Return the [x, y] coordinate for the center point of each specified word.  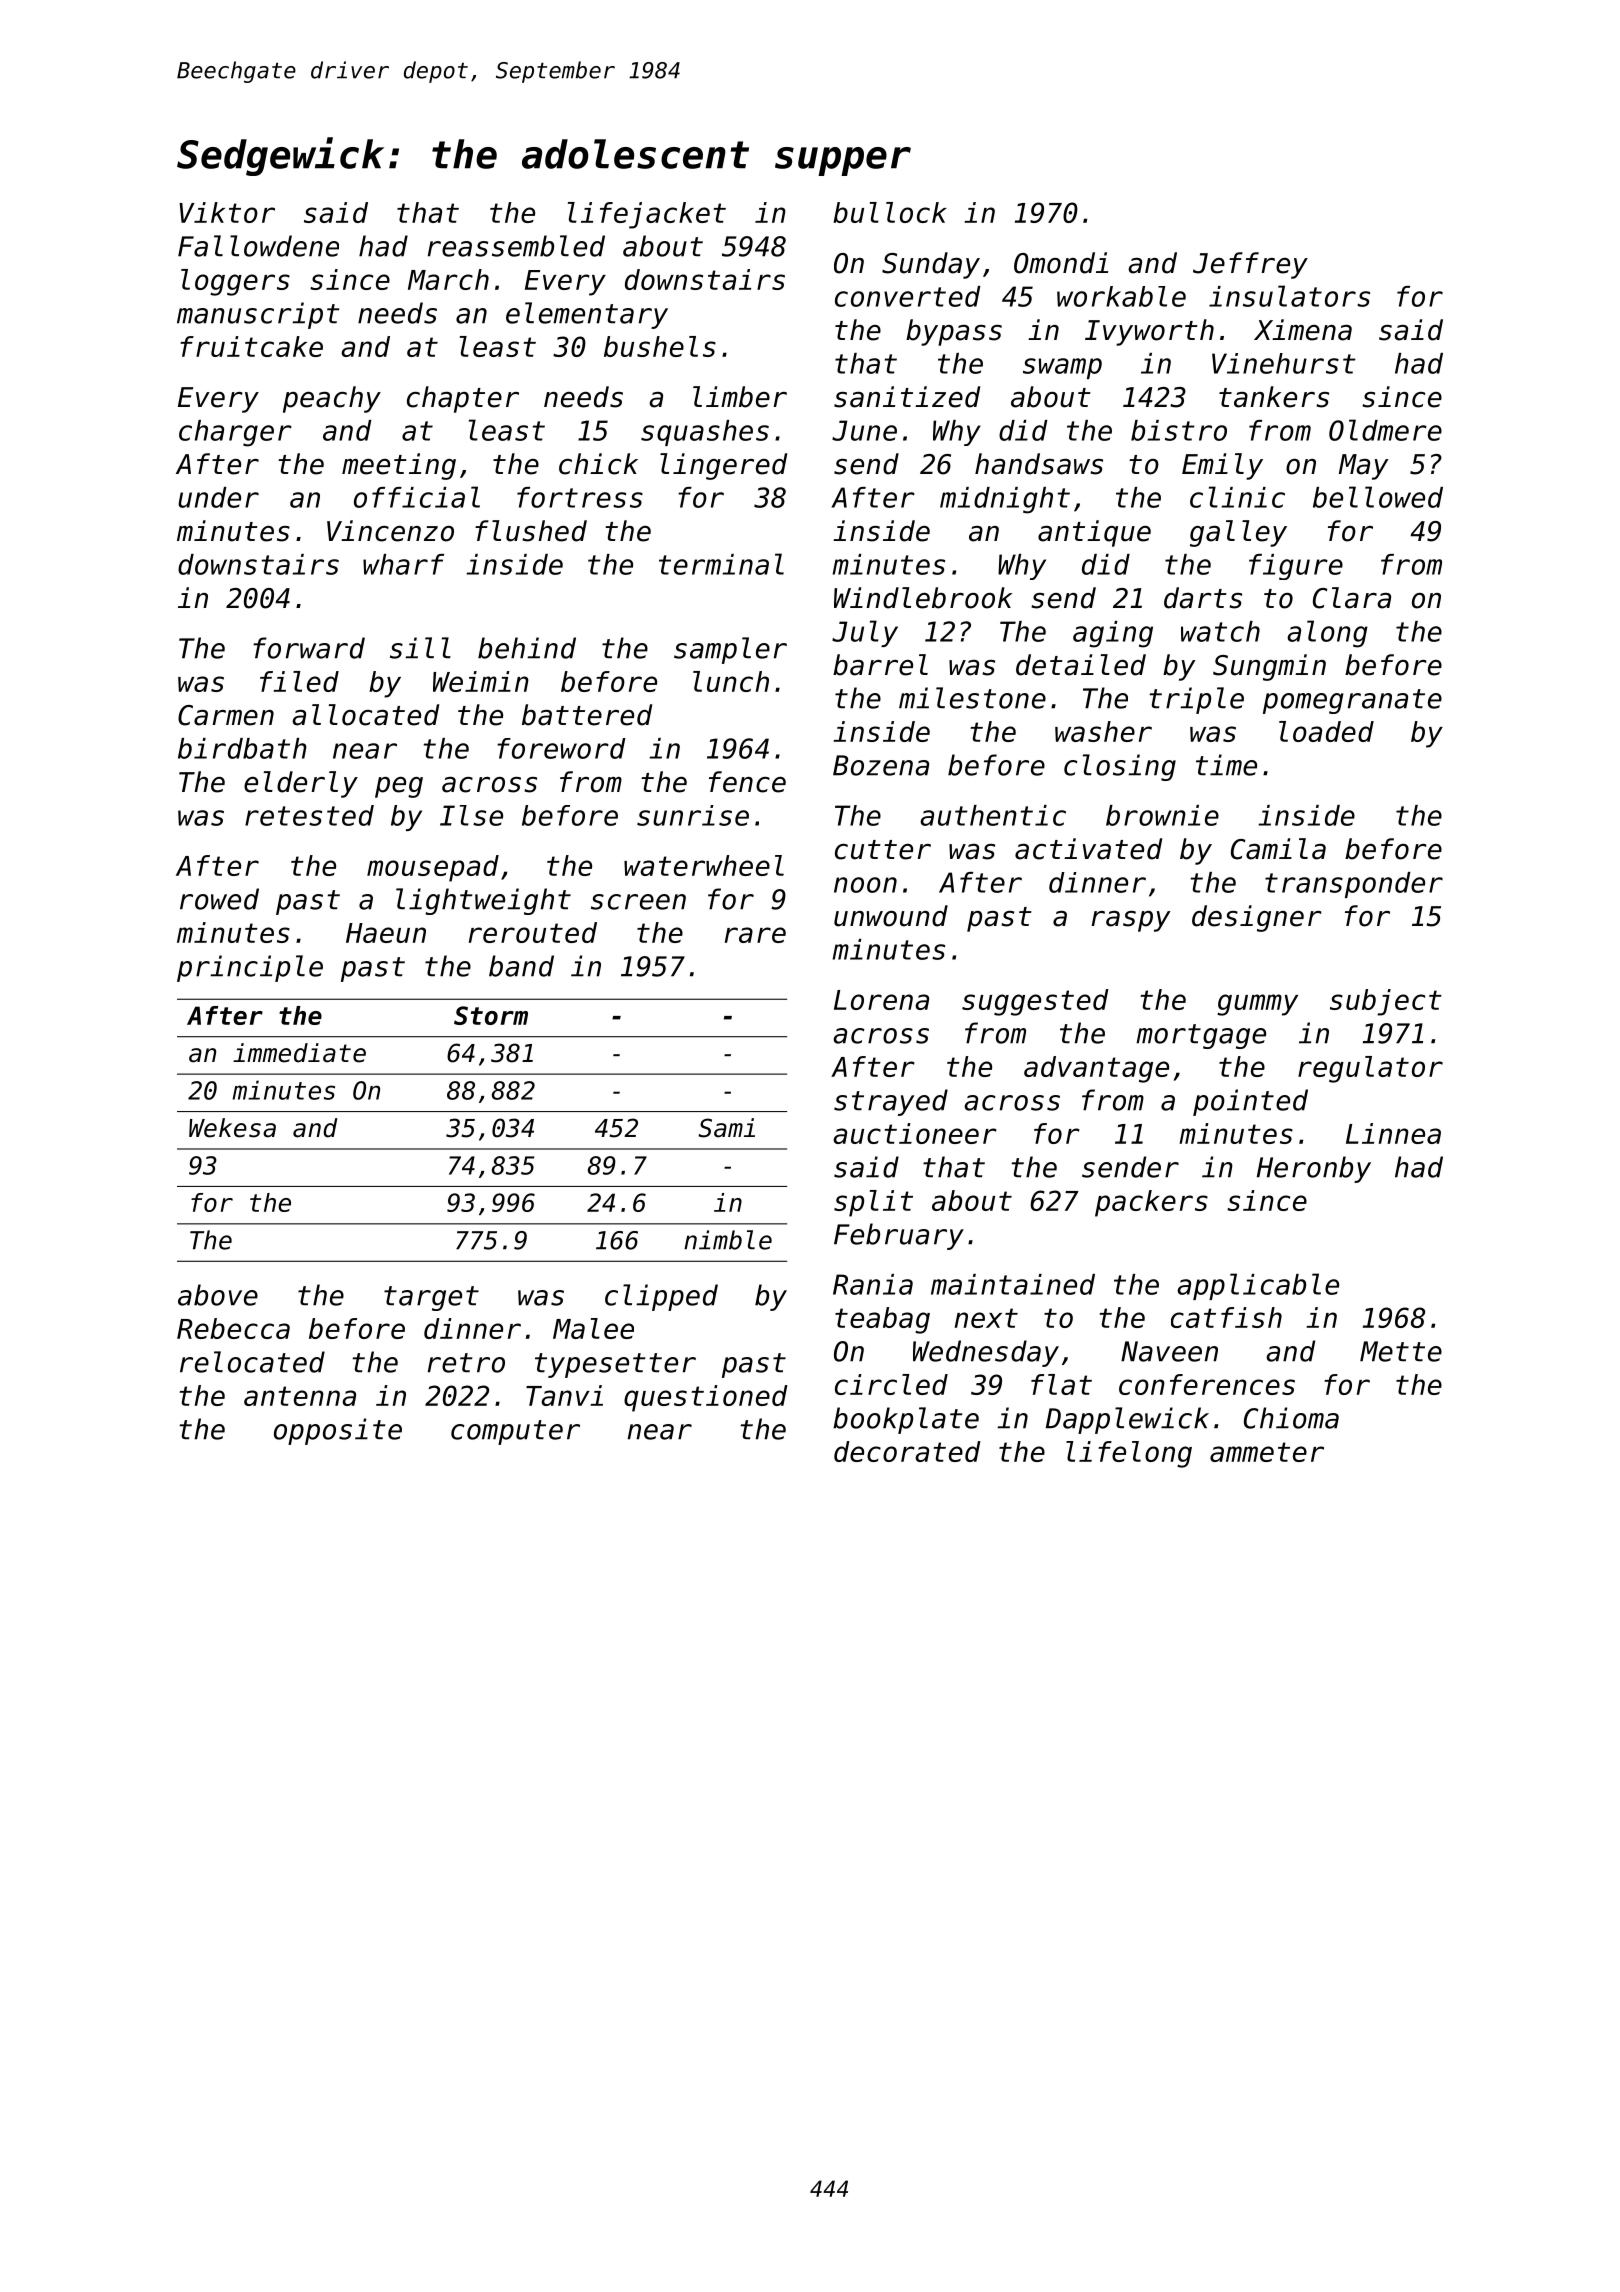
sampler [730, 650]
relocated [252, 1362]
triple [1196, 700]
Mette [1401, 1351]
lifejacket [647, 215]
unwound [891, 916]
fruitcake [251, 346]
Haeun [386, 933]
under [218, 497]
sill [420, 648]
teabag [882, 1320]
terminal [721, 564]
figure [1296, 567]
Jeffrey [1250, 265]
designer [1257, 918]
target [431, 1298]
